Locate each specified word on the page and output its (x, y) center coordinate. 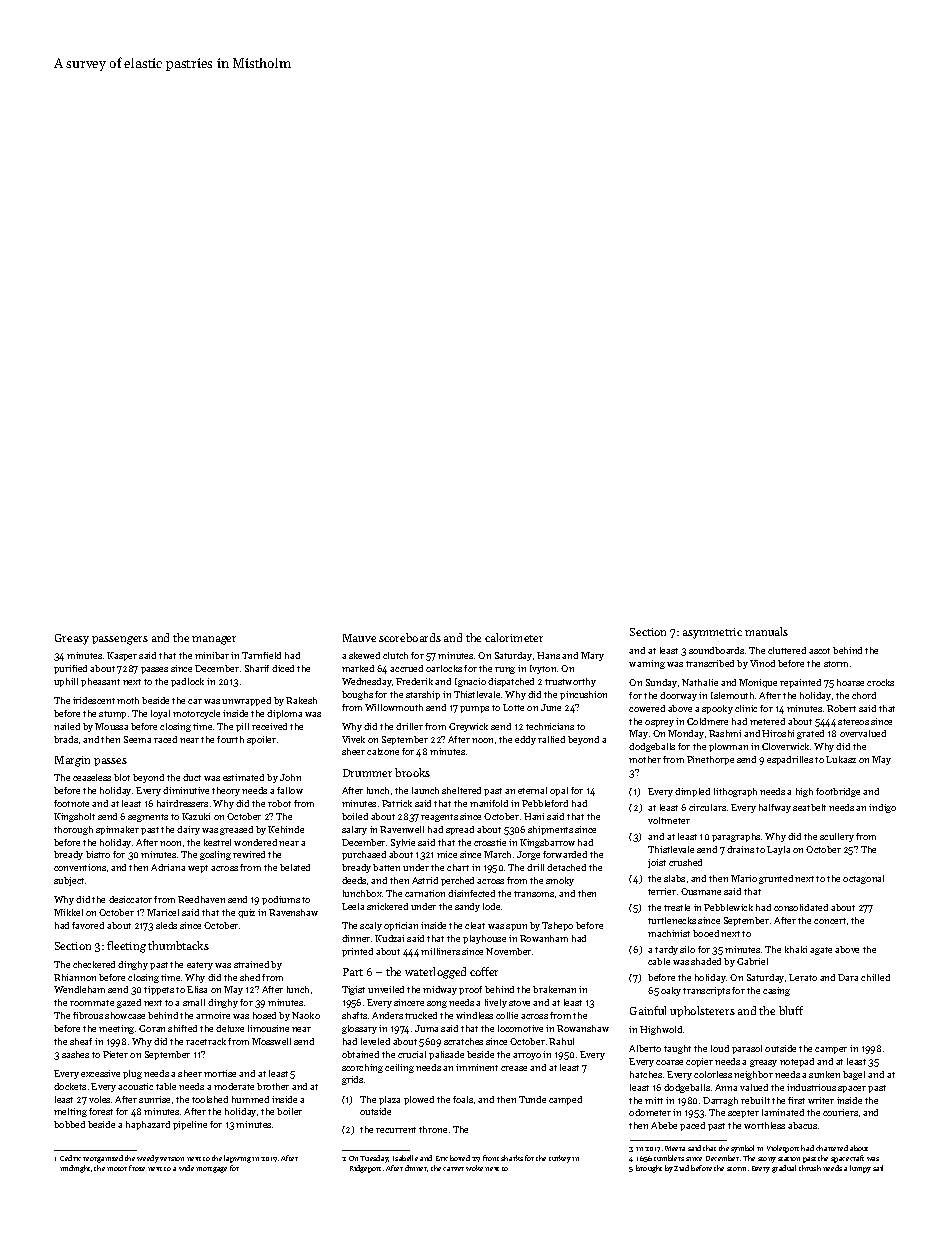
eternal (532, 790)
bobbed (69, 1124)
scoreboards (410, 637)
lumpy (860, 1169)
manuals (766, 631)
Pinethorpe (710, 760)
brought (649, 1169)
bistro (98, 854)
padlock (187, 682)
